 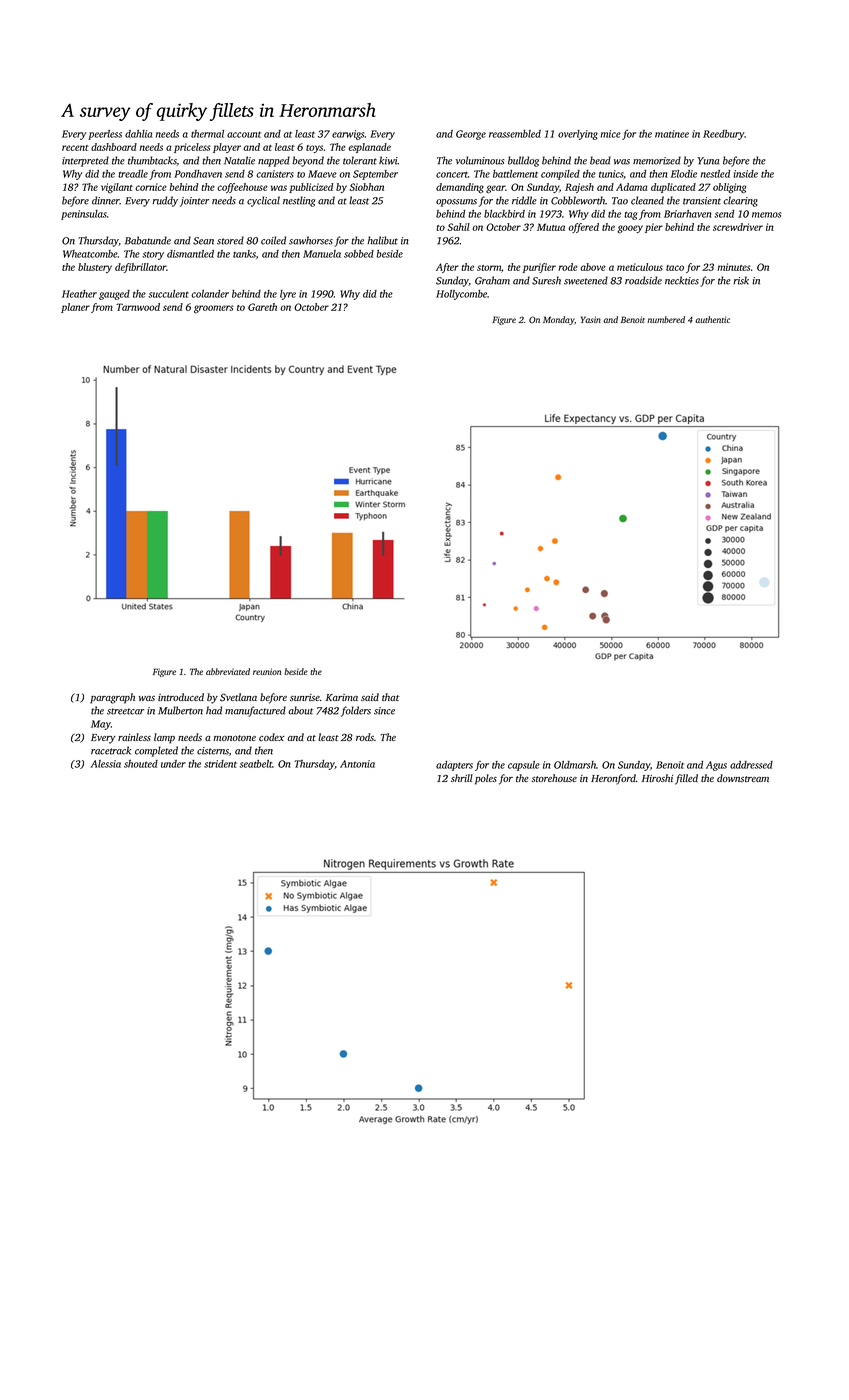 What do you see at coordinates (288, 295) in the image?
I see `lyre` at bounding box center [288, 295].
